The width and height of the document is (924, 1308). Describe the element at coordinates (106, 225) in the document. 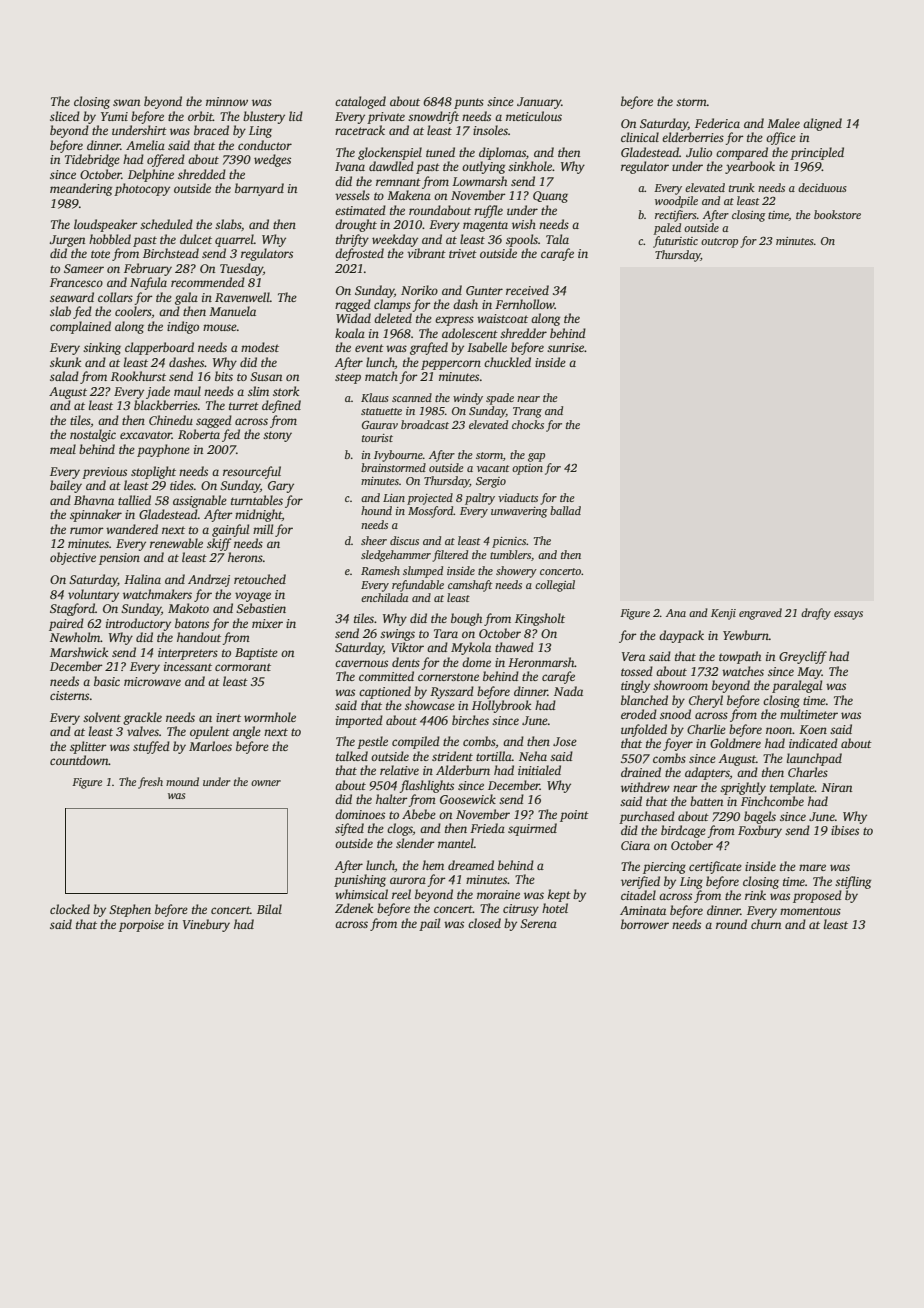

I see `loudspeaker` at that location.
